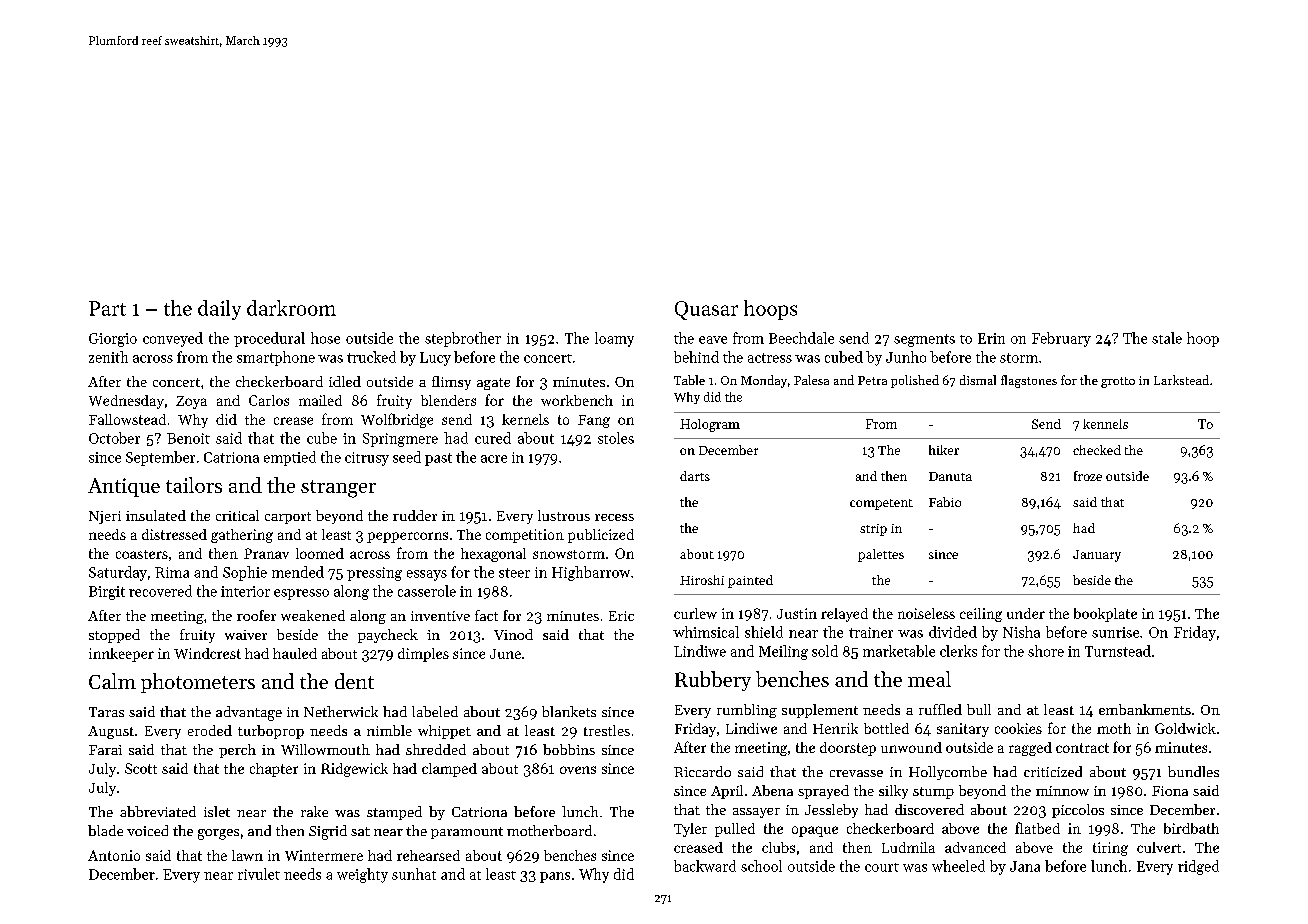  I want to click on voiced, so click(147, 830).
